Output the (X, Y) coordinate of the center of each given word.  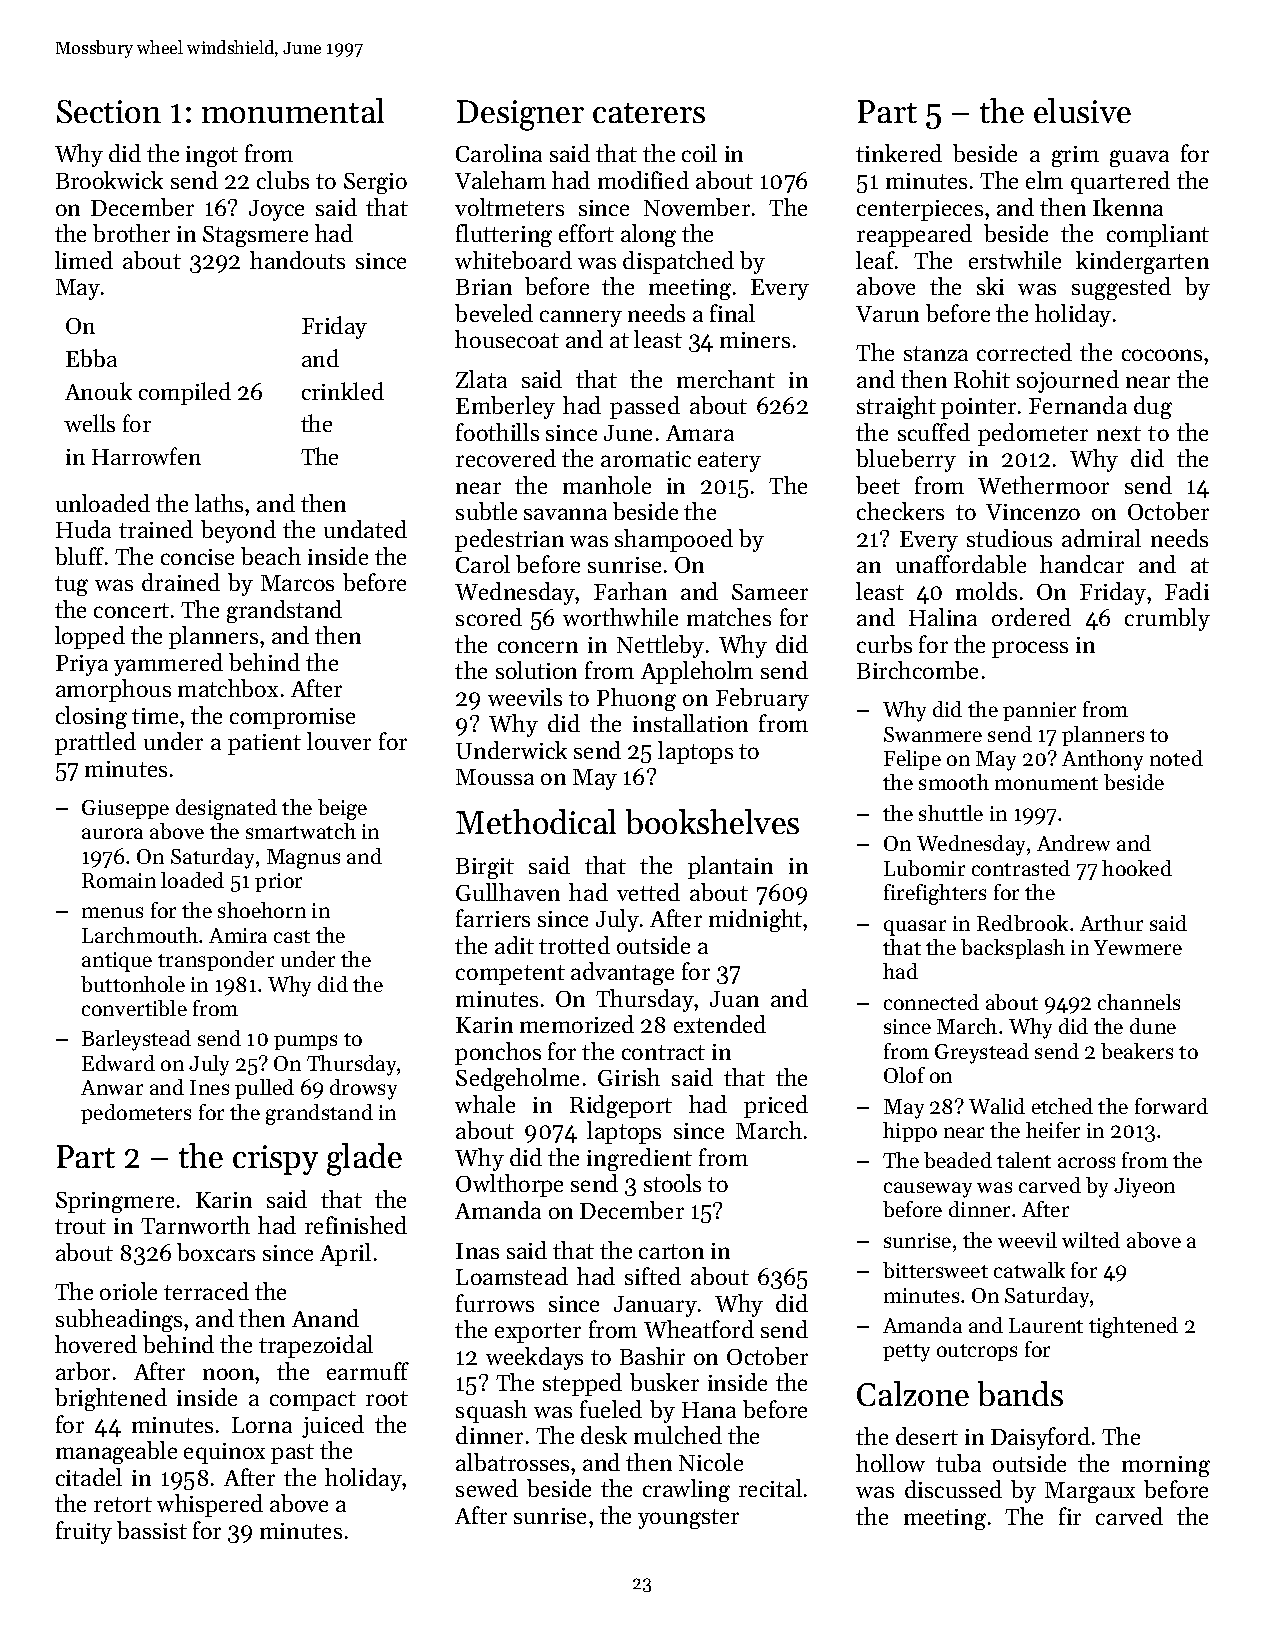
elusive (1082, 110)
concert (131, 610)
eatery (729, 462)
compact (313, 1401)
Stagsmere (255, 236)
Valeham (500, 180)
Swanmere (933, 734)
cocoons (1162, 355)
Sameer (770, 592)
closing (91, 717)
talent (1024, 1160)
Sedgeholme (517, 1079)
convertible (134, 1008)
